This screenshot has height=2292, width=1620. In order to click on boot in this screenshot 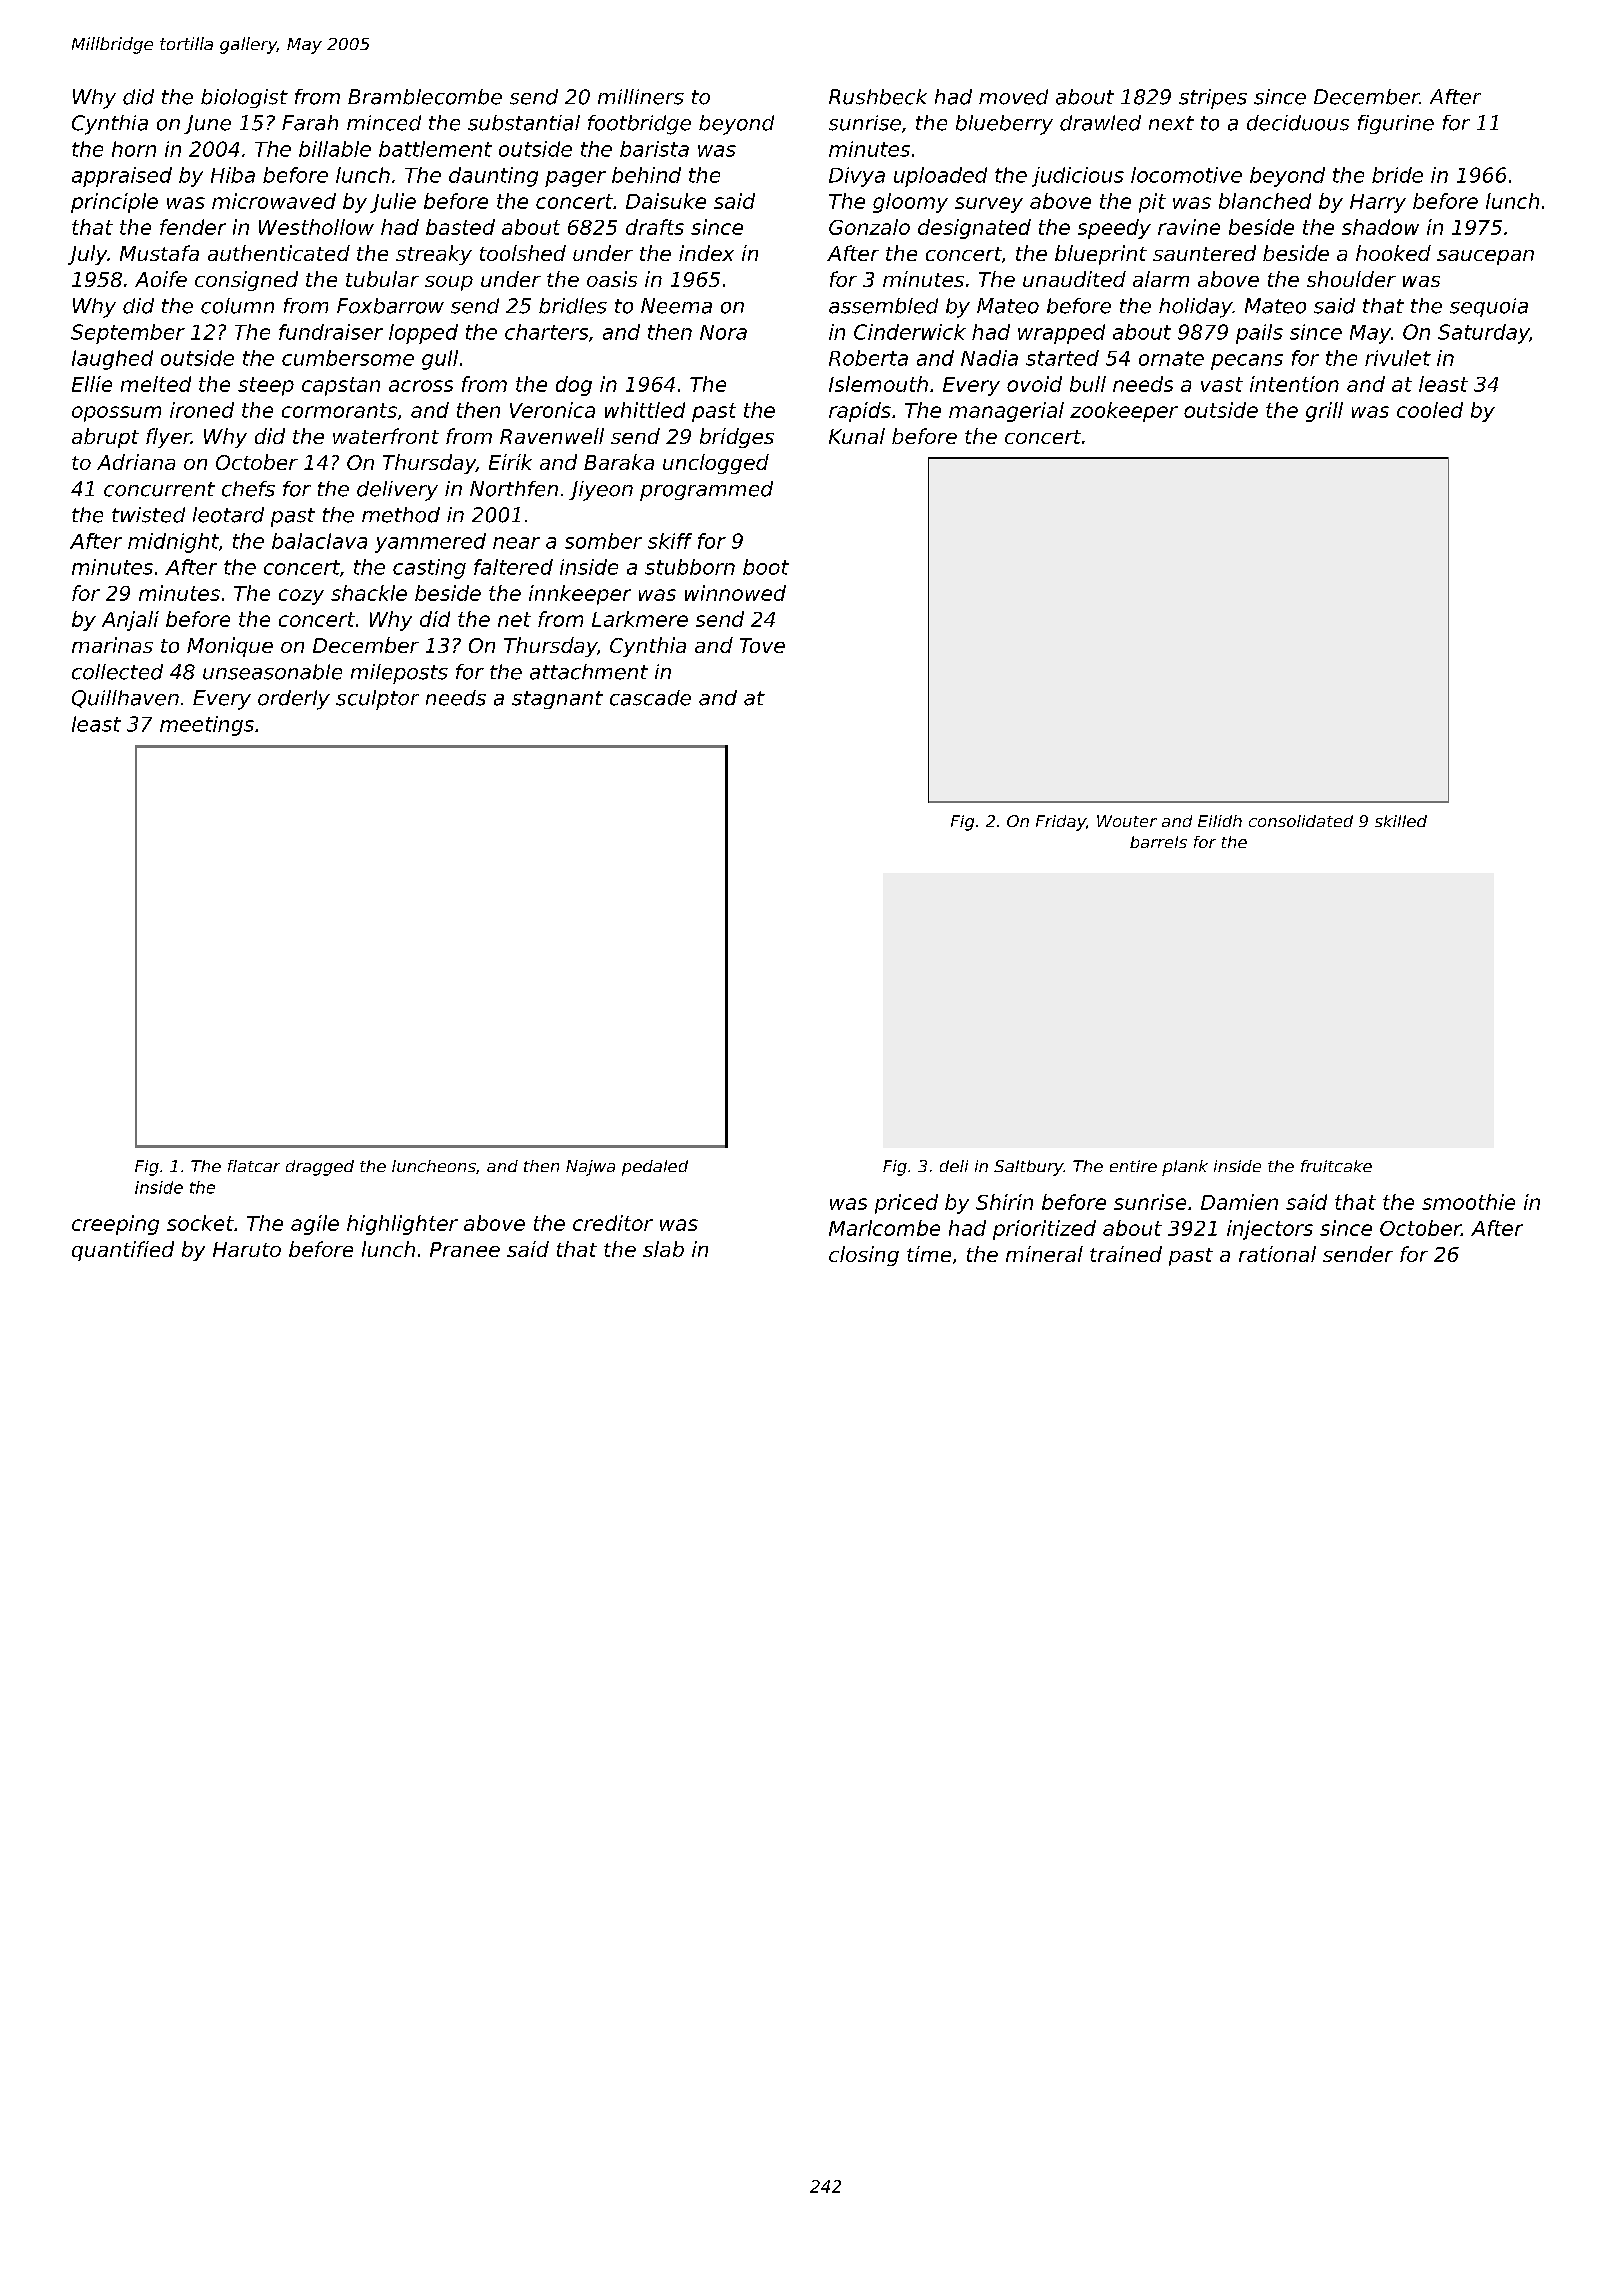, I will do `click(766, 567)`.
